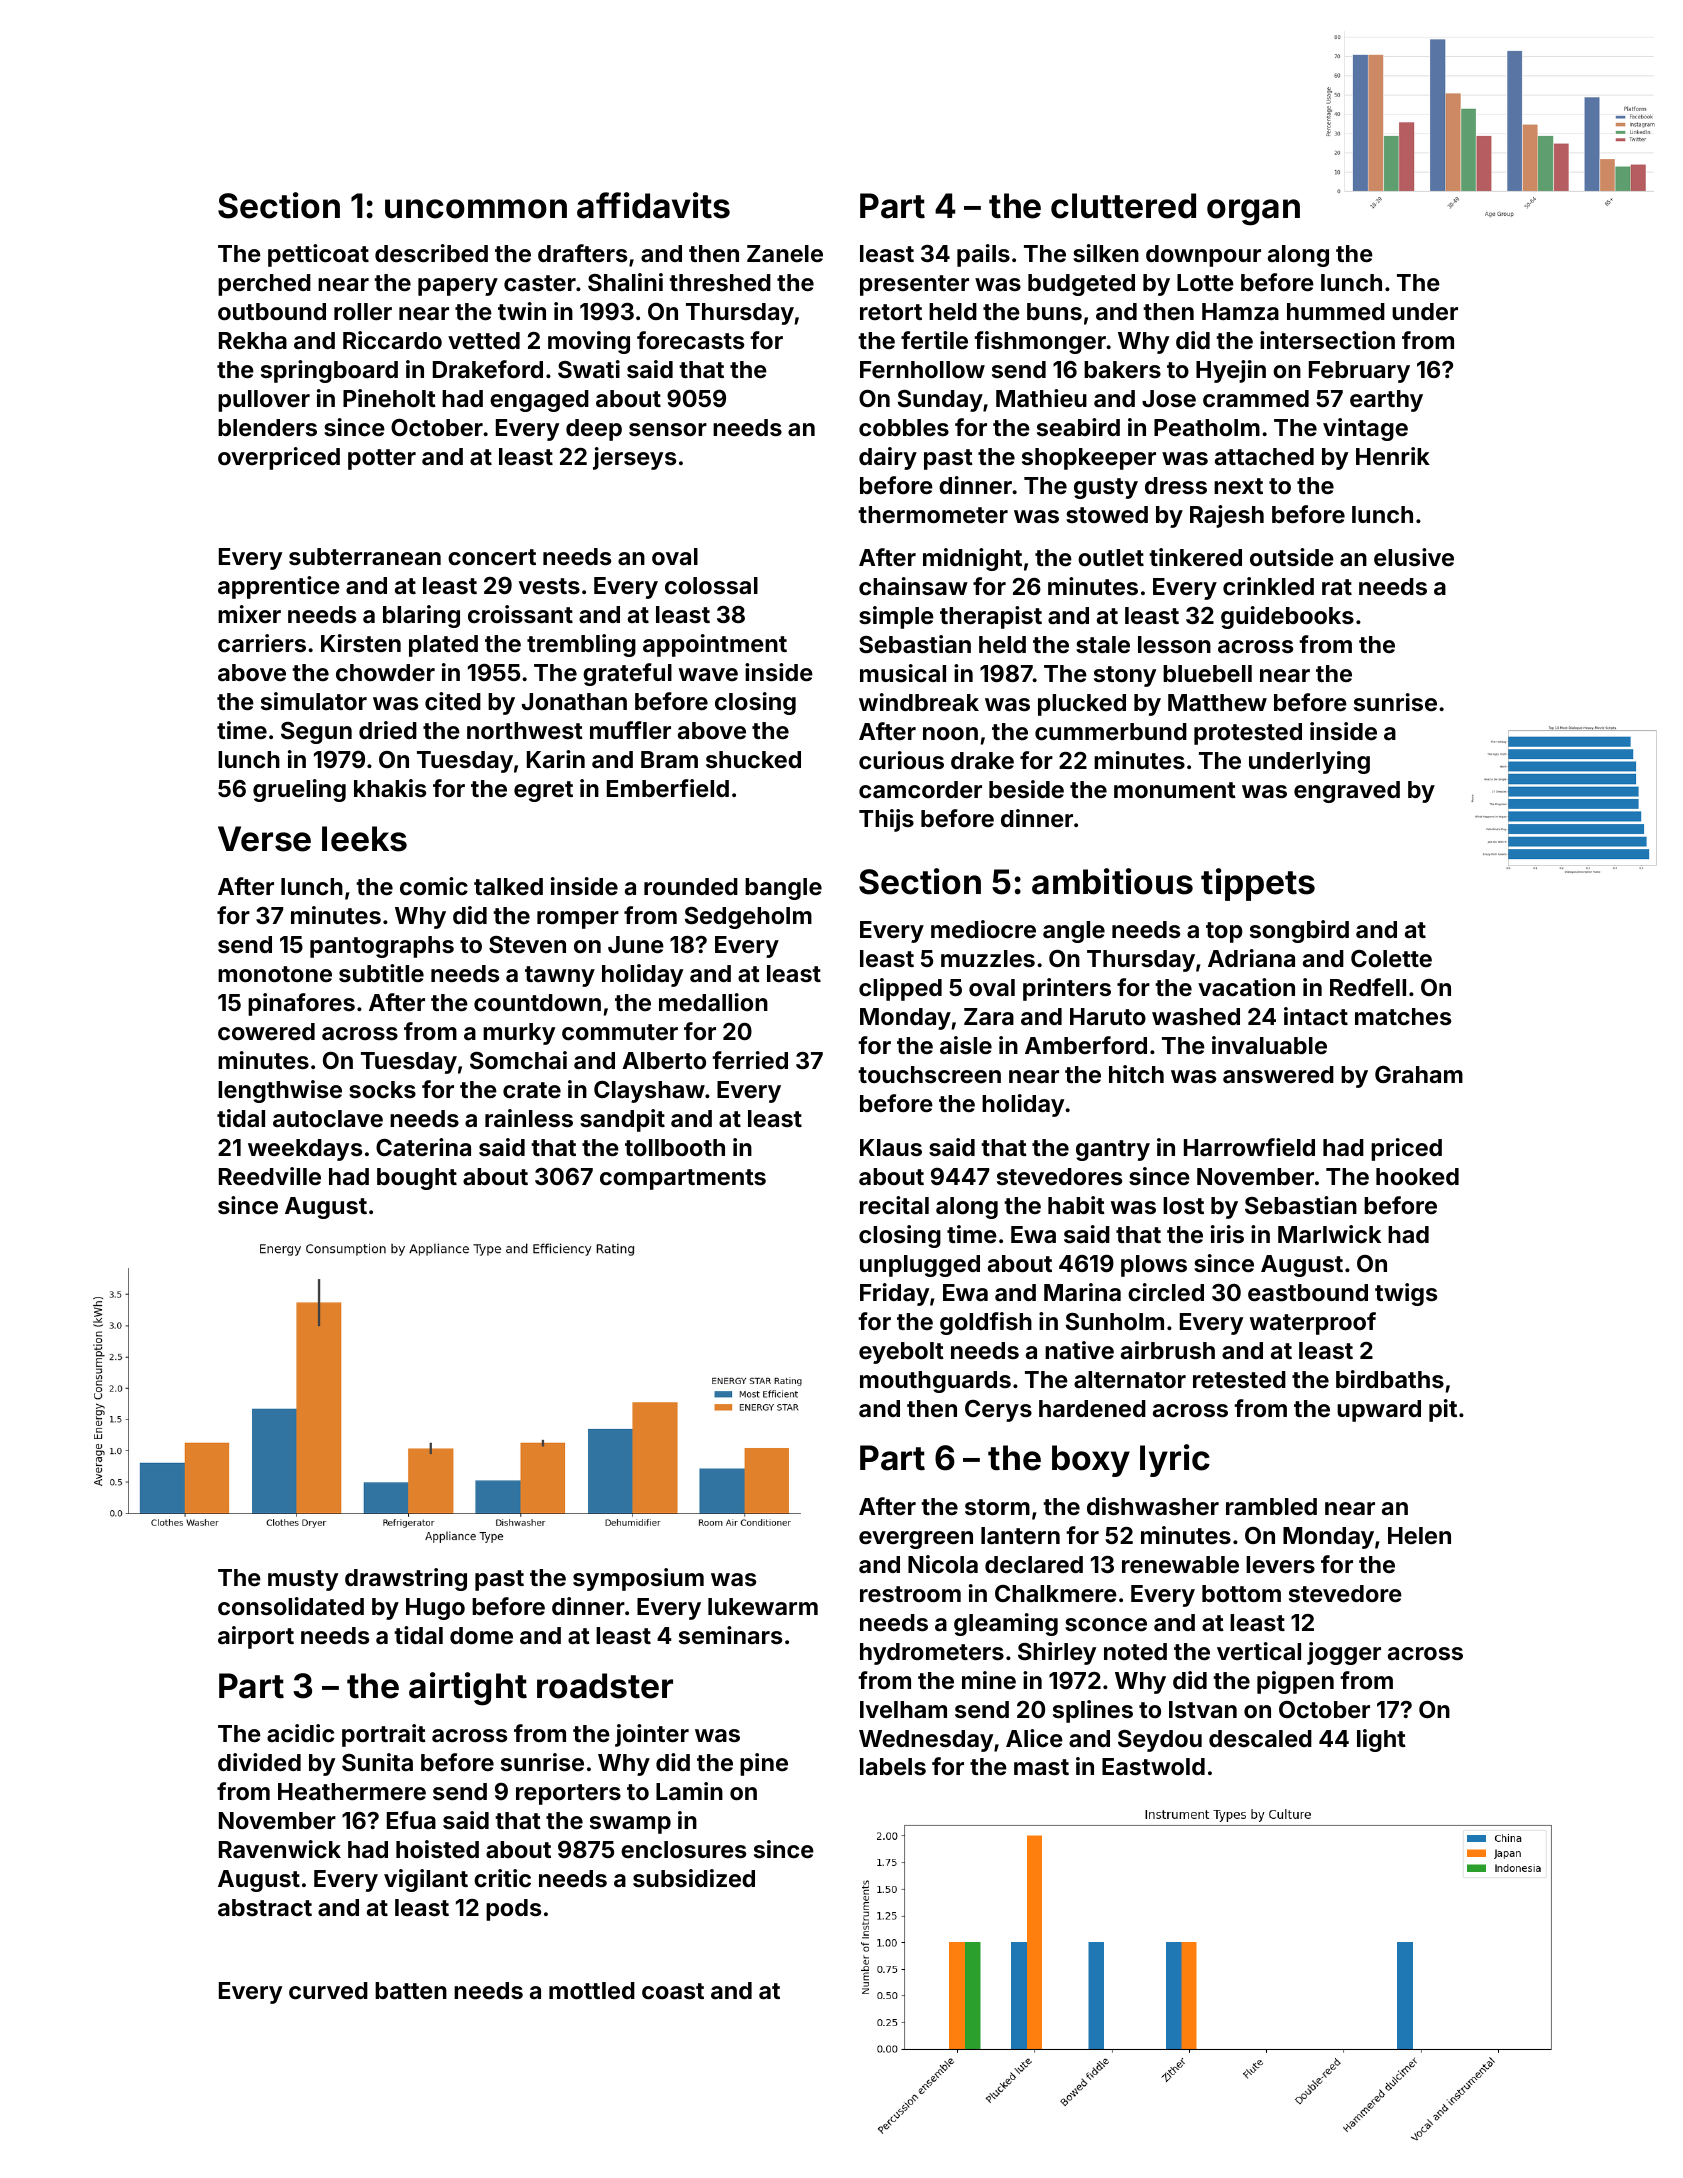 The image size is (1683, 2178). What do you see at coordinates (1034, 1738) in the screenshot?
I see `Alice` at bounding box center [1034, 1738].
